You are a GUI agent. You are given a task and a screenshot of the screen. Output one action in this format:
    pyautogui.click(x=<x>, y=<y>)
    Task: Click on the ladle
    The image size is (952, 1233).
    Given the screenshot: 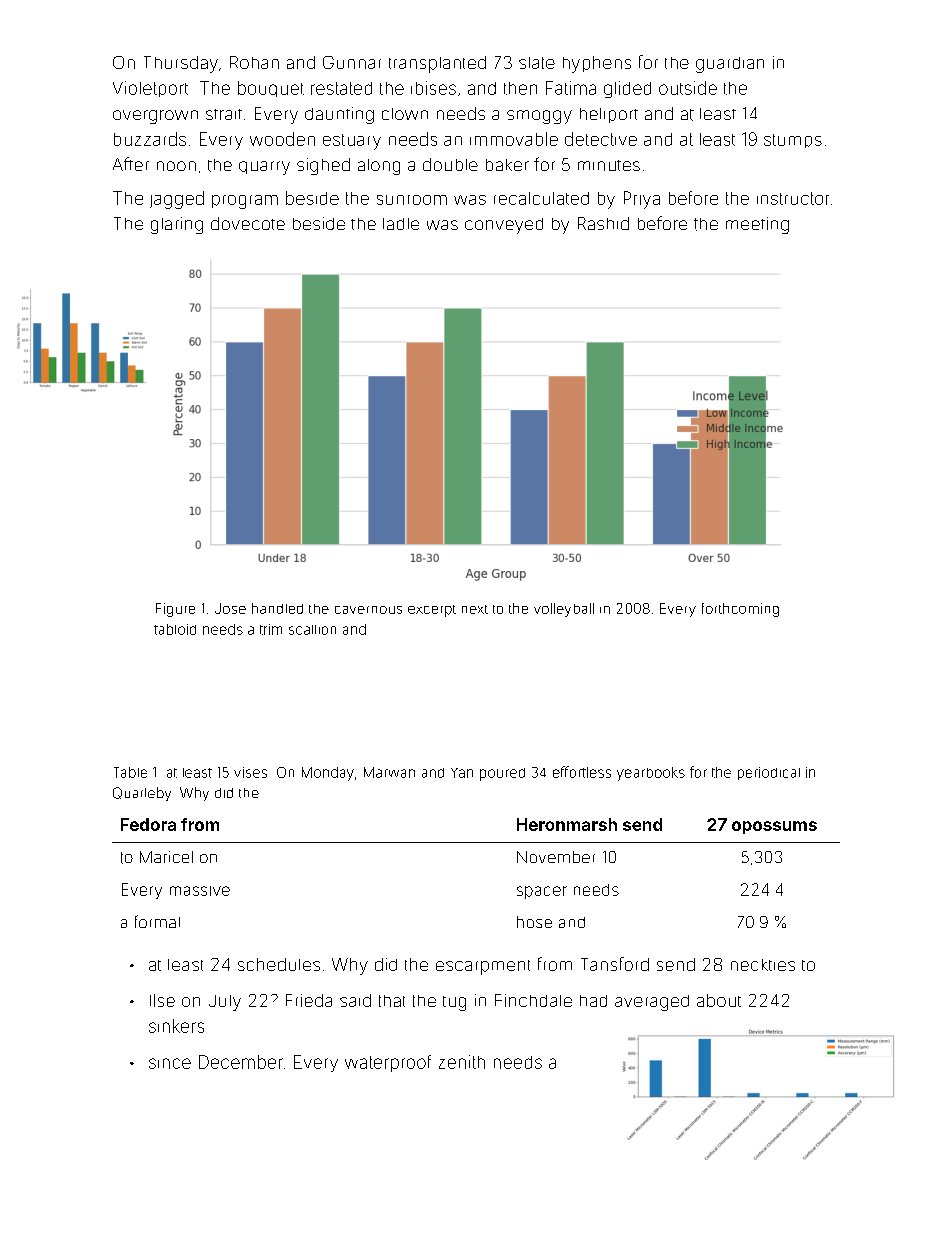 What is the action you would take?
    pyautogui.click(x=401, y=224)
